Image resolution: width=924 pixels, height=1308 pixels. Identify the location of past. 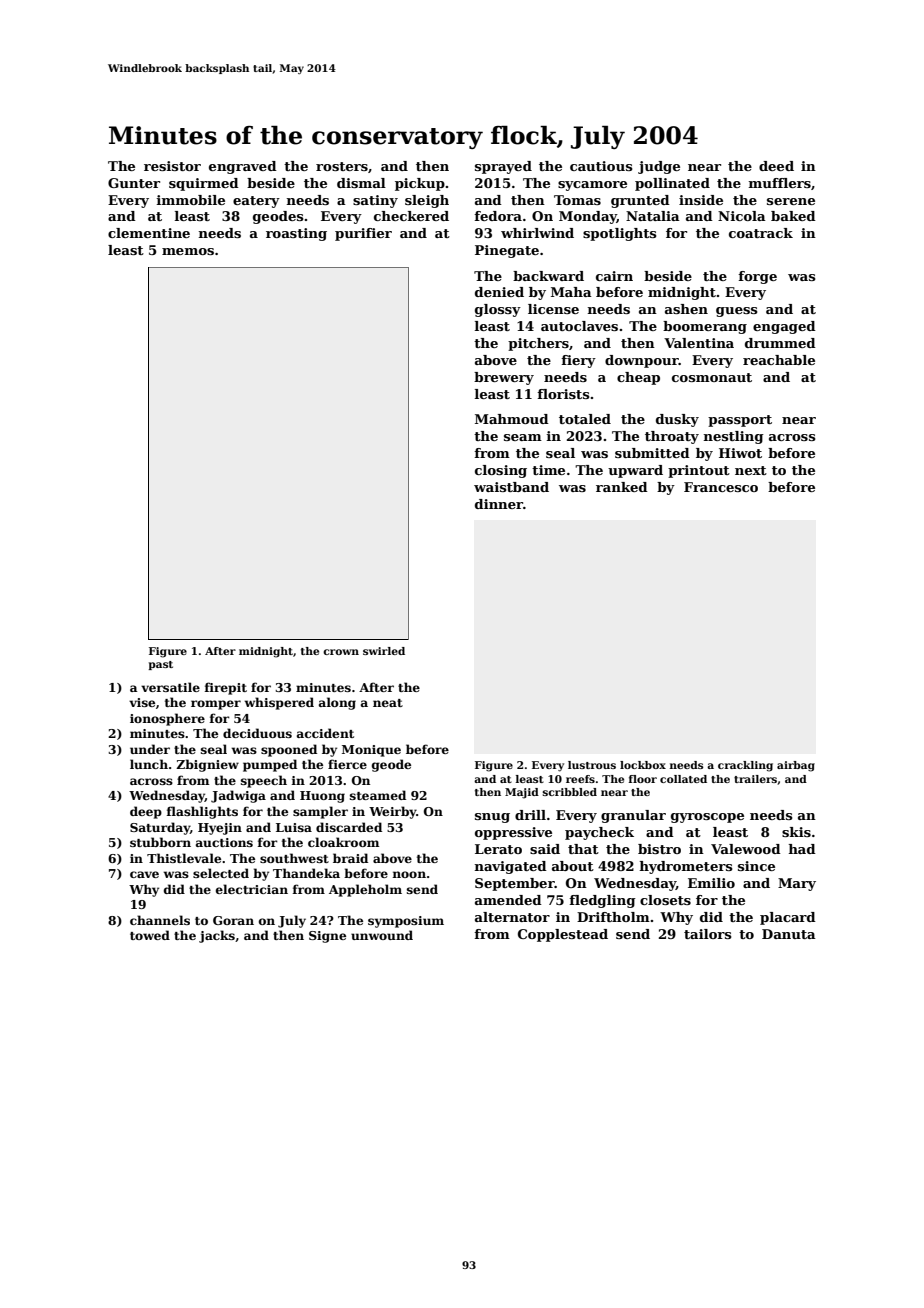
(160, 665).
